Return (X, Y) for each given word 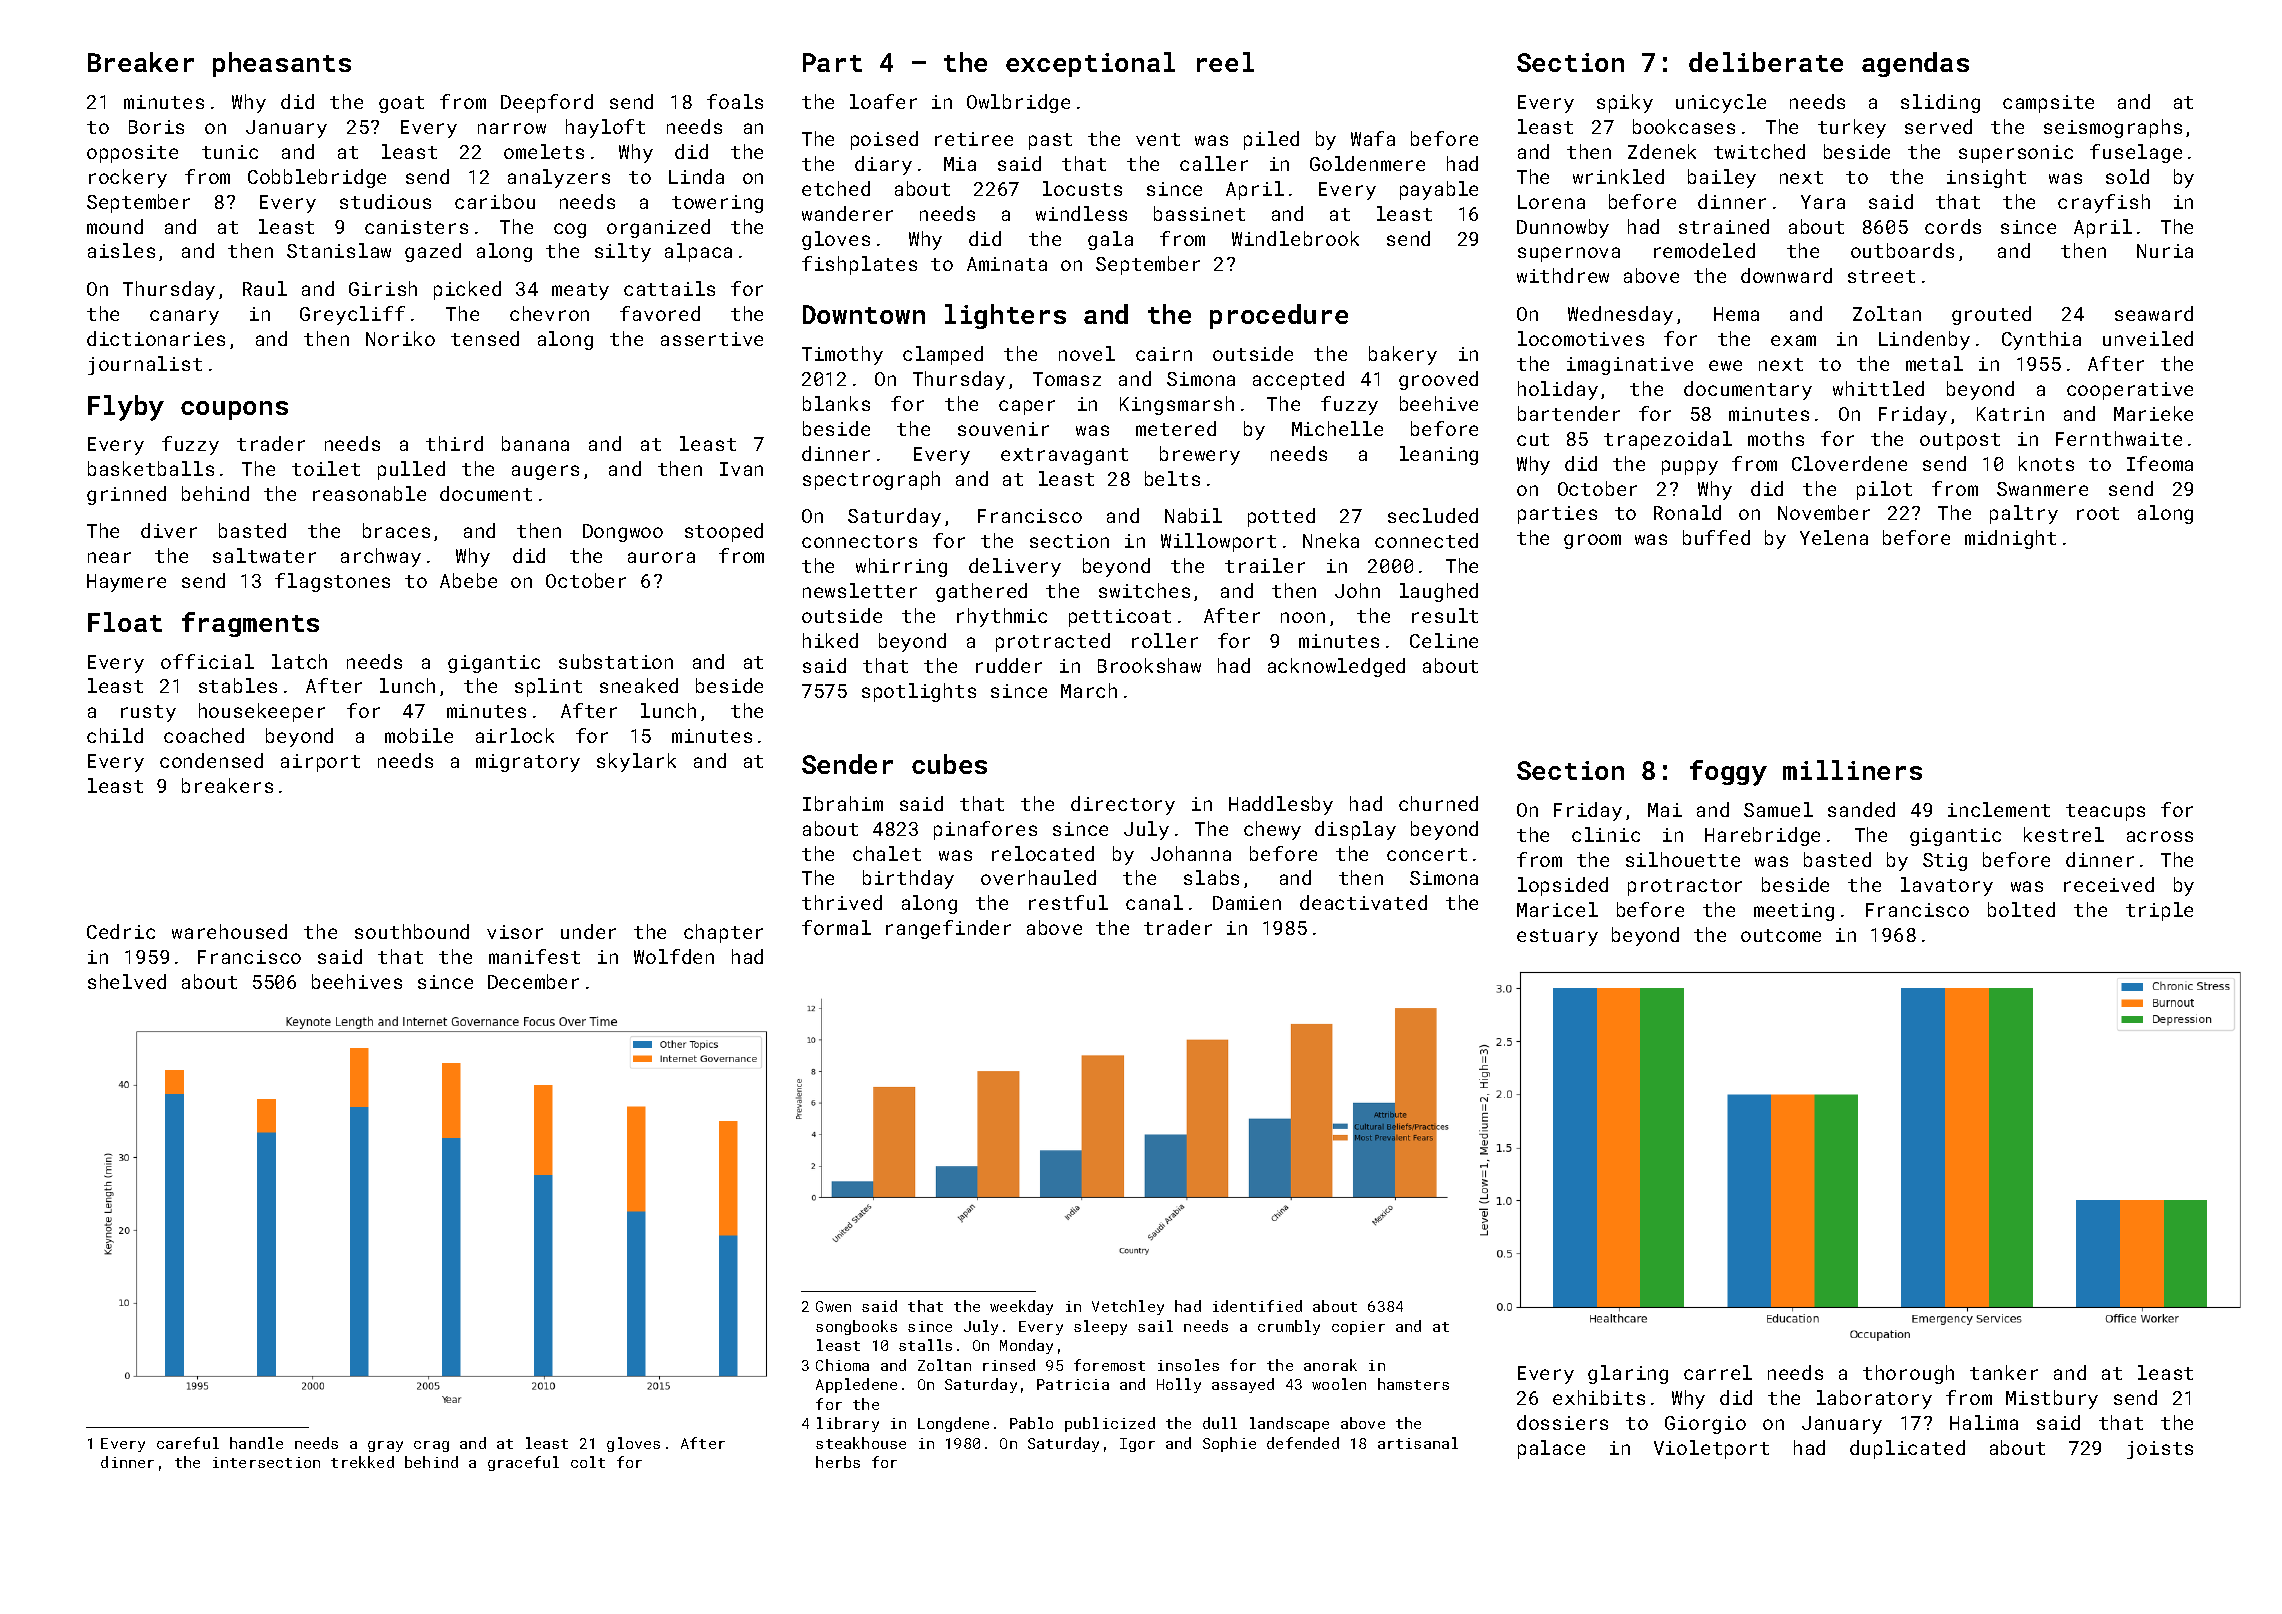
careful (188, 1443)
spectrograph (871, 480)
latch (299, 661)
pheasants (282, 64)
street (1881, 276)
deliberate (1766, 62)
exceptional (1090, 64)
